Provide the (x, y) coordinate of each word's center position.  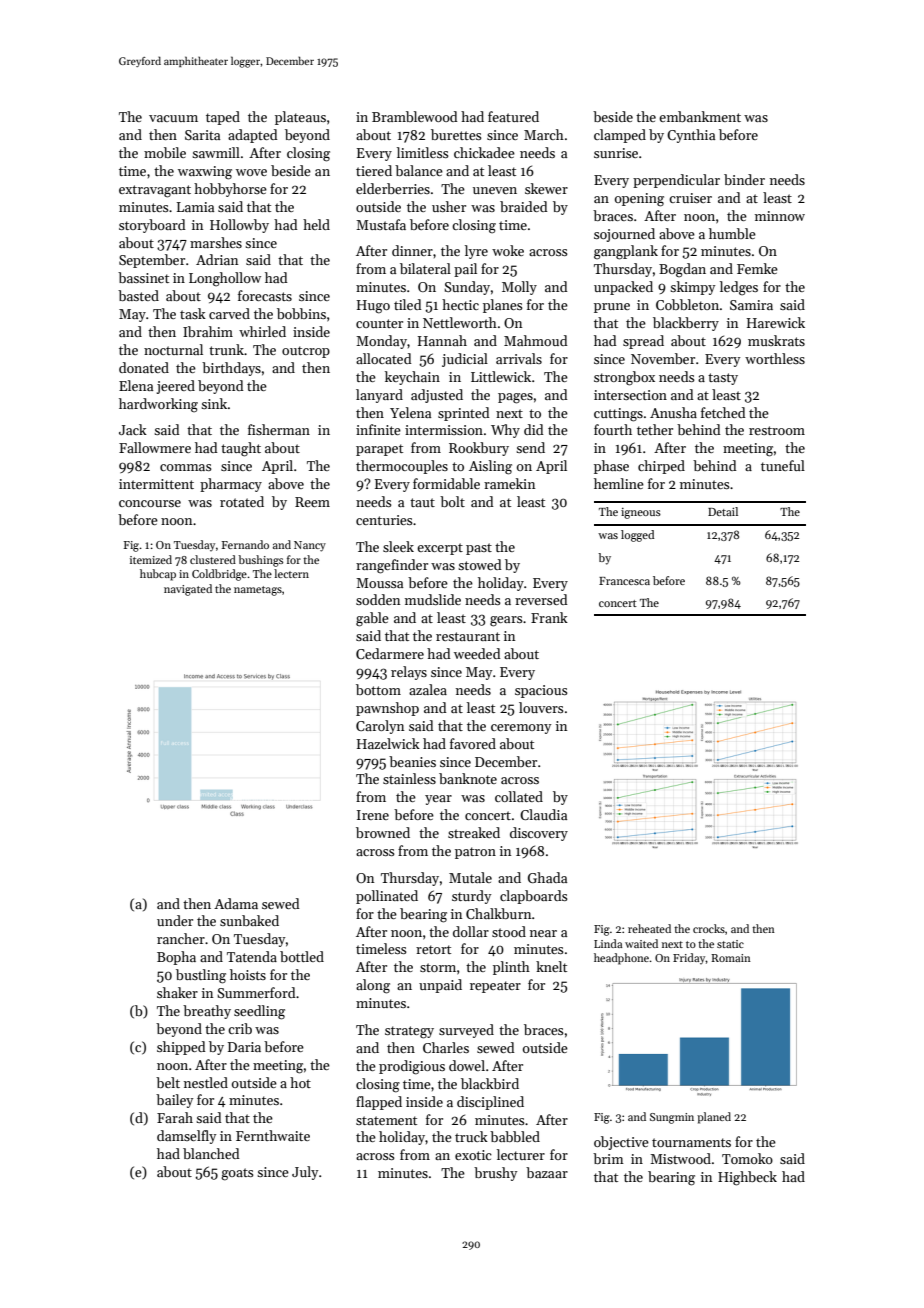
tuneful (783, 465)
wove (251, 172)
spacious (541, 691)
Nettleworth (460, 322)
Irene (373, 815)
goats (237, 1174)
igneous (641, 513)
